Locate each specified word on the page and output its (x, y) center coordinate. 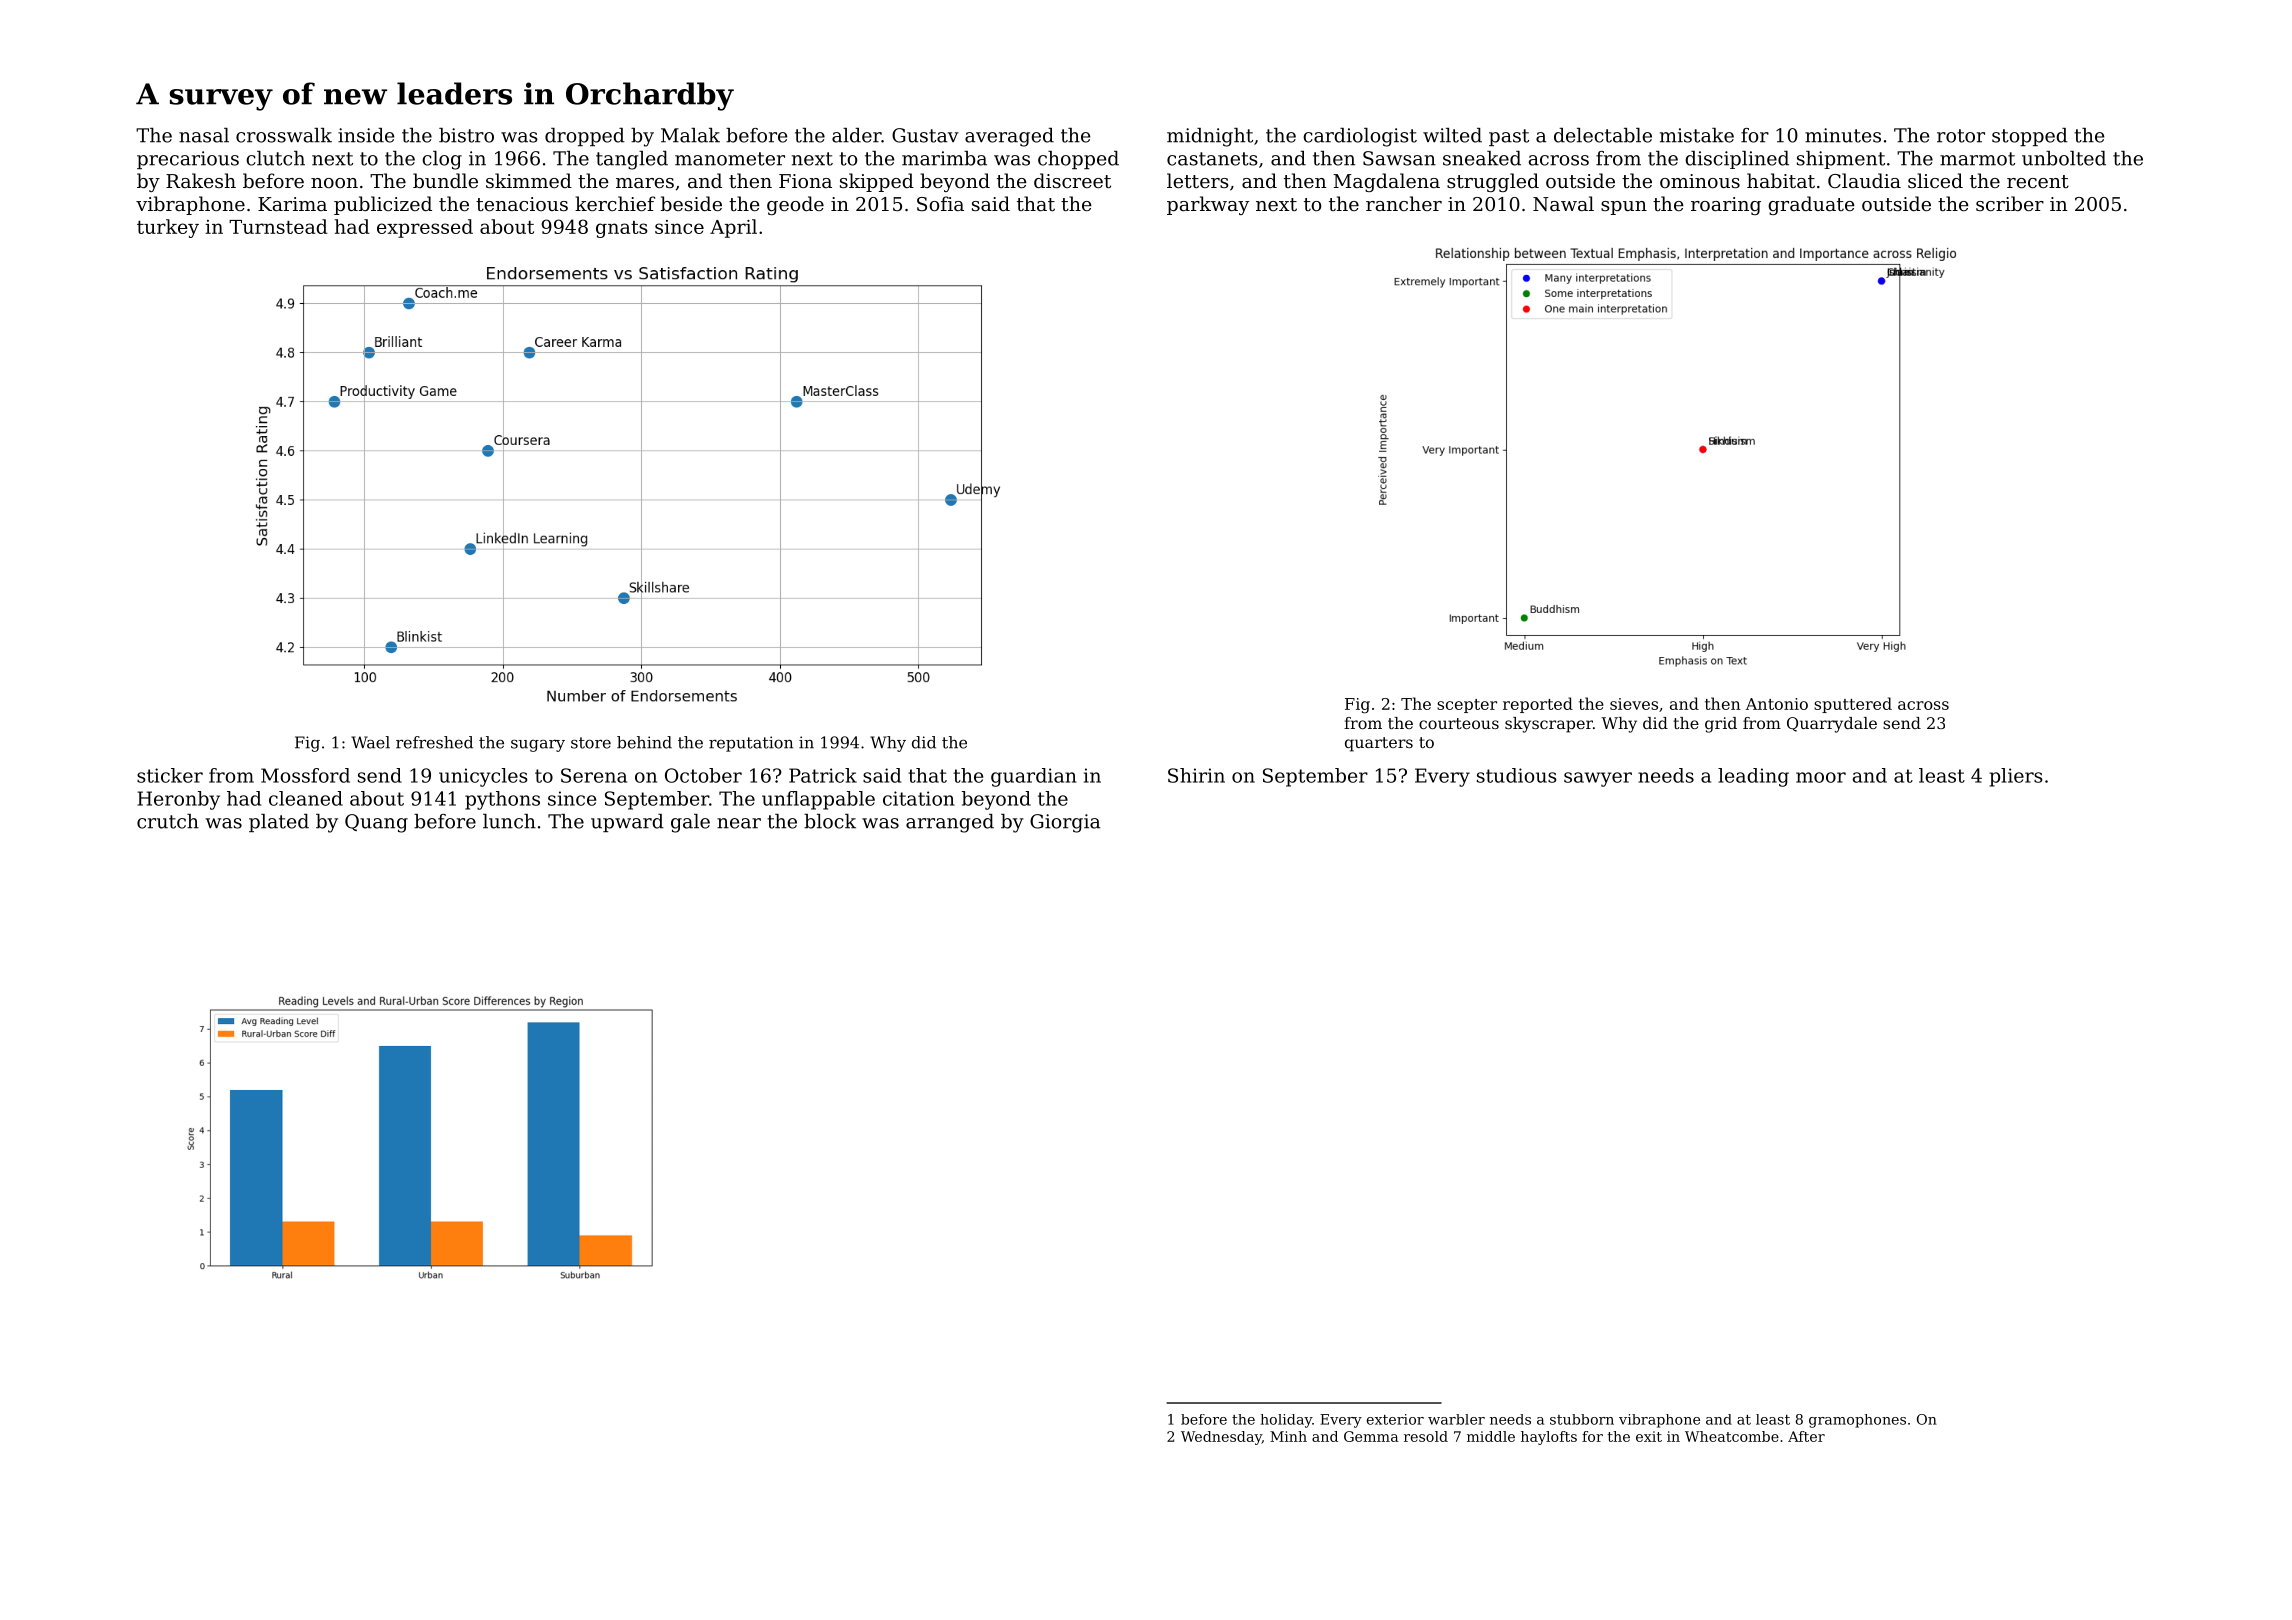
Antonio (1776, 704)
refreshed (434, 742)
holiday (1286, 1421)
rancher (1404, 203)
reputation (751, 744)
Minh (1288, 1436)
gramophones (1857, 1421)
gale (690, 823)
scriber (2010, 203)
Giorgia (1065, 823)
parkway (1208, 205)
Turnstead (278, 226)
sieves (1634, 704)
